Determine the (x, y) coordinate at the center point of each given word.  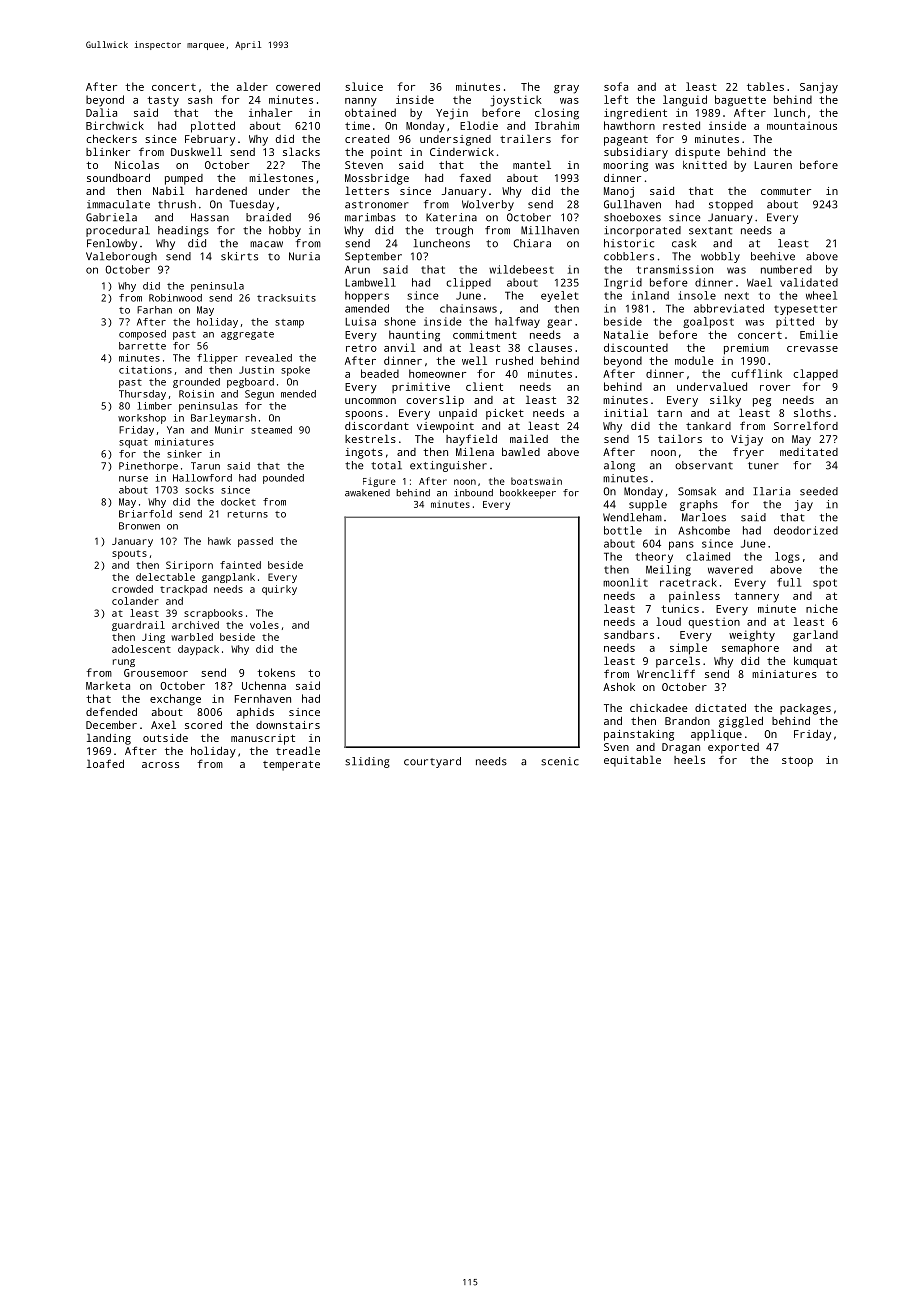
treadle (298, 750)
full (789, 582)
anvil (400, 347)
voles (264, 625)
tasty (163, 101)
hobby (285, 231)
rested (681, 125)
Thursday (142, 395)
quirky (279, 590)
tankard (708, 426)
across (160, 765)
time (357, 125)
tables (765, 86)
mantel (532, 164)
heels (689, 759)
